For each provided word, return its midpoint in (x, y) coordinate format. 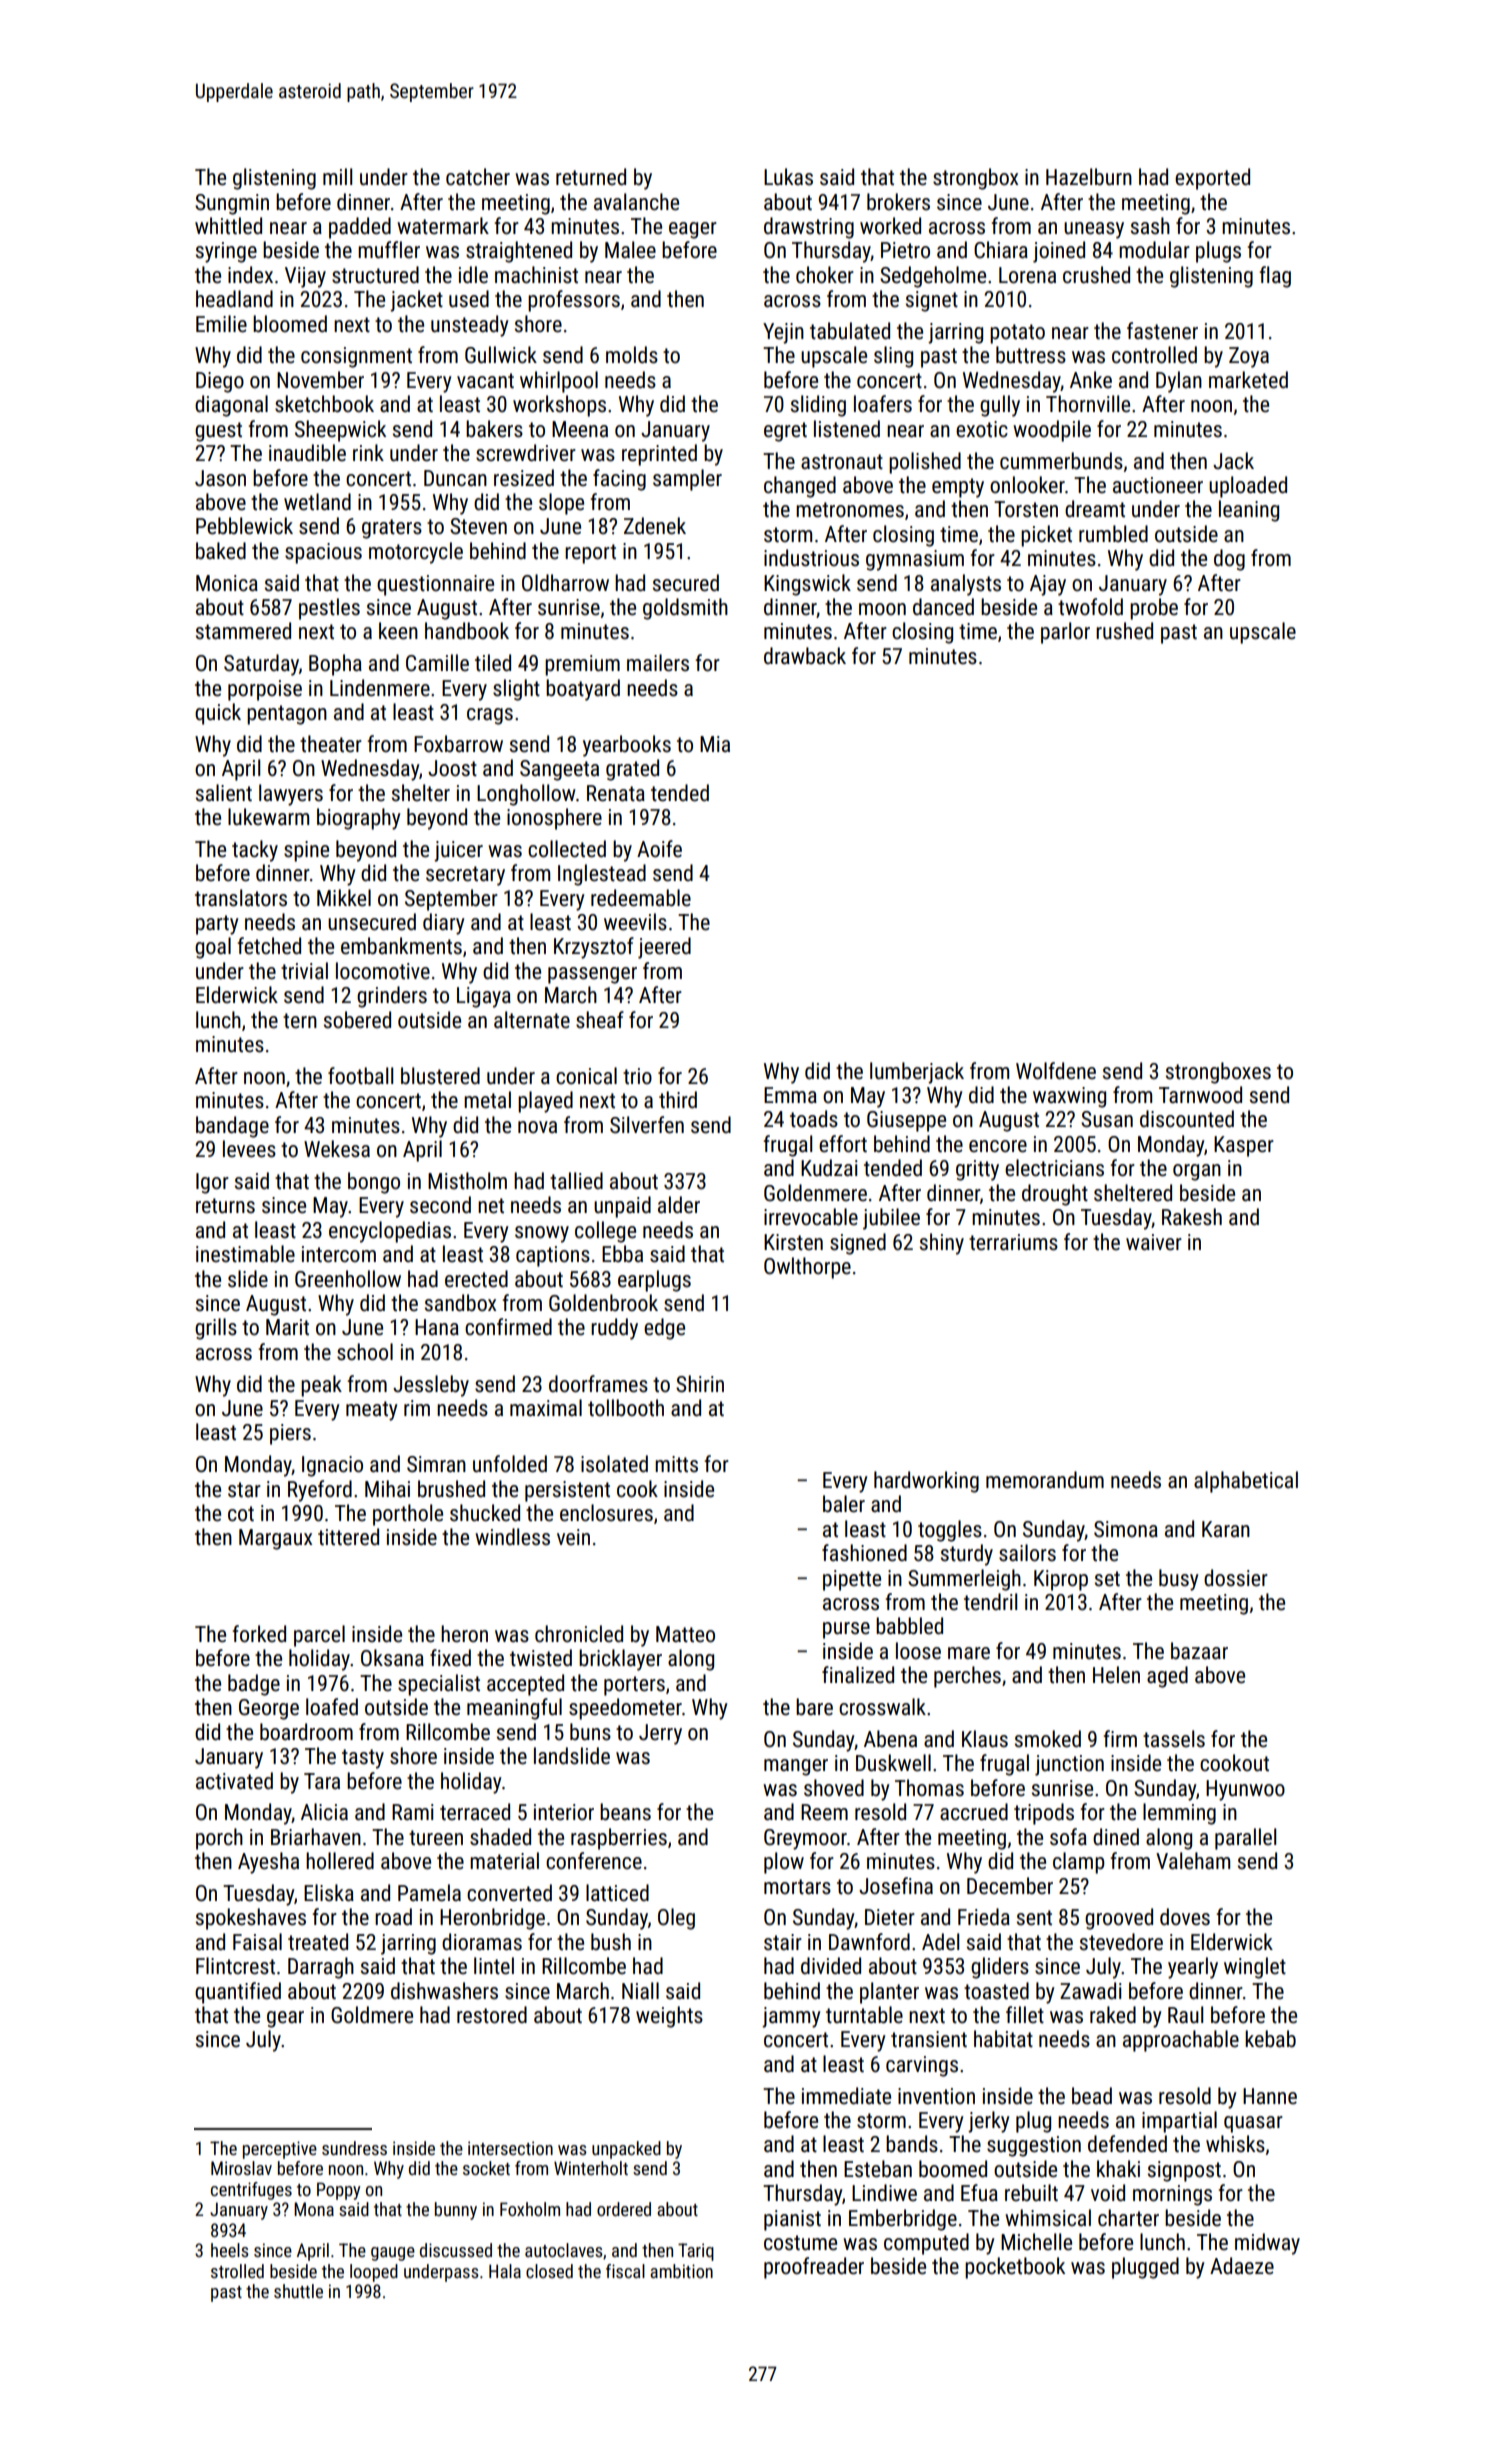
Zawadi (1091, 1991)
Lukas (788, 177)
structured (375, 275)
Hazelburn (1089, 177)
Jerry (660, 1734)
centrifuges (251, 2191)
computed (926, 2244)
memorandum (1045, 1480)
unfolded (510, 1464)
